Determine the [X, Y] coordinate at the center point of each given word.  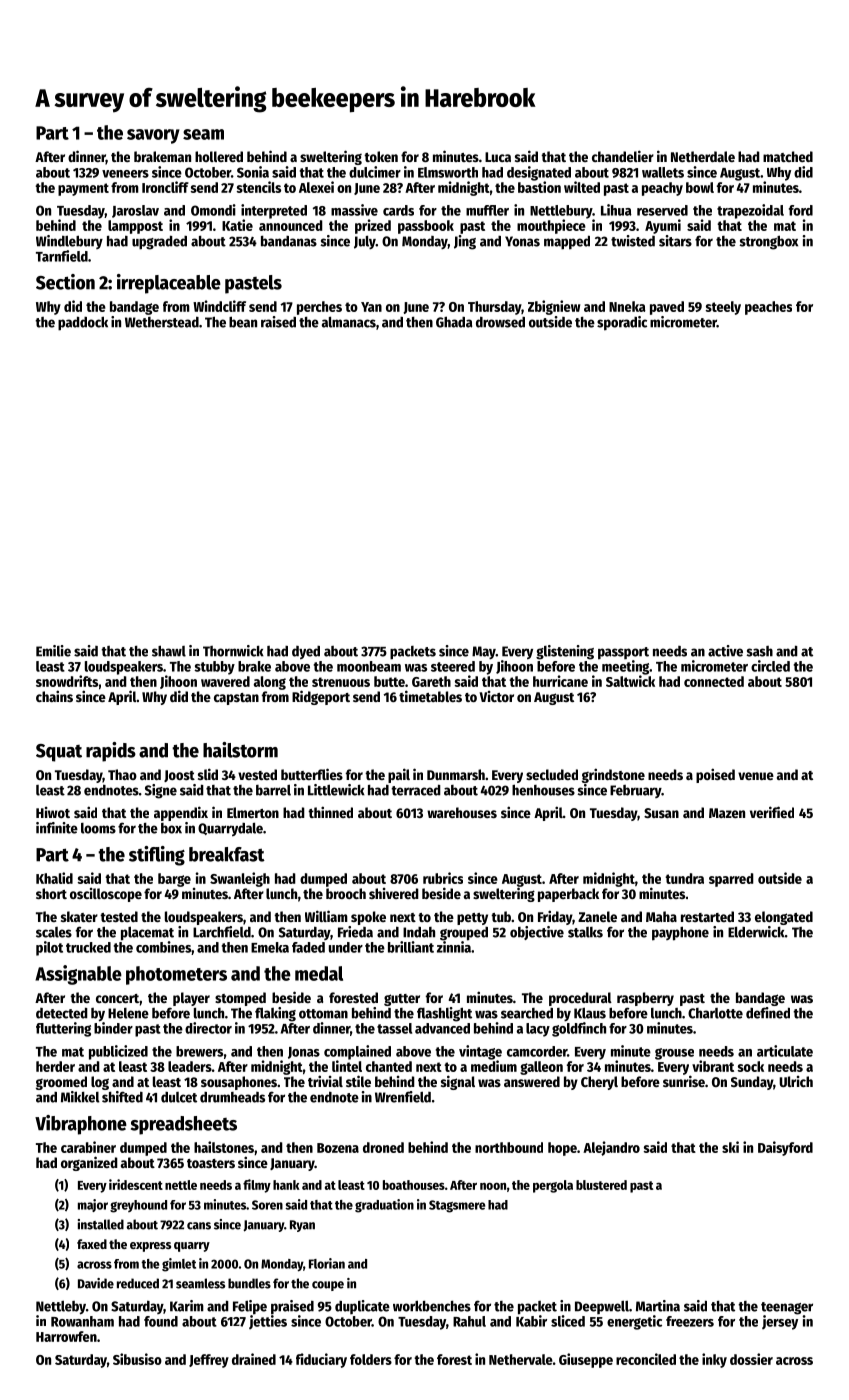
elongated [784, 918]
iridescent [136, 1184]
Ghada [454, 322]
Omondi [213, 210]
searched [527, 1013]
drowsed [500, 322]
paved [667, 308]
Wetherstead [162, 322]
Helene [128, 1013]
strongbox [768, 242]
